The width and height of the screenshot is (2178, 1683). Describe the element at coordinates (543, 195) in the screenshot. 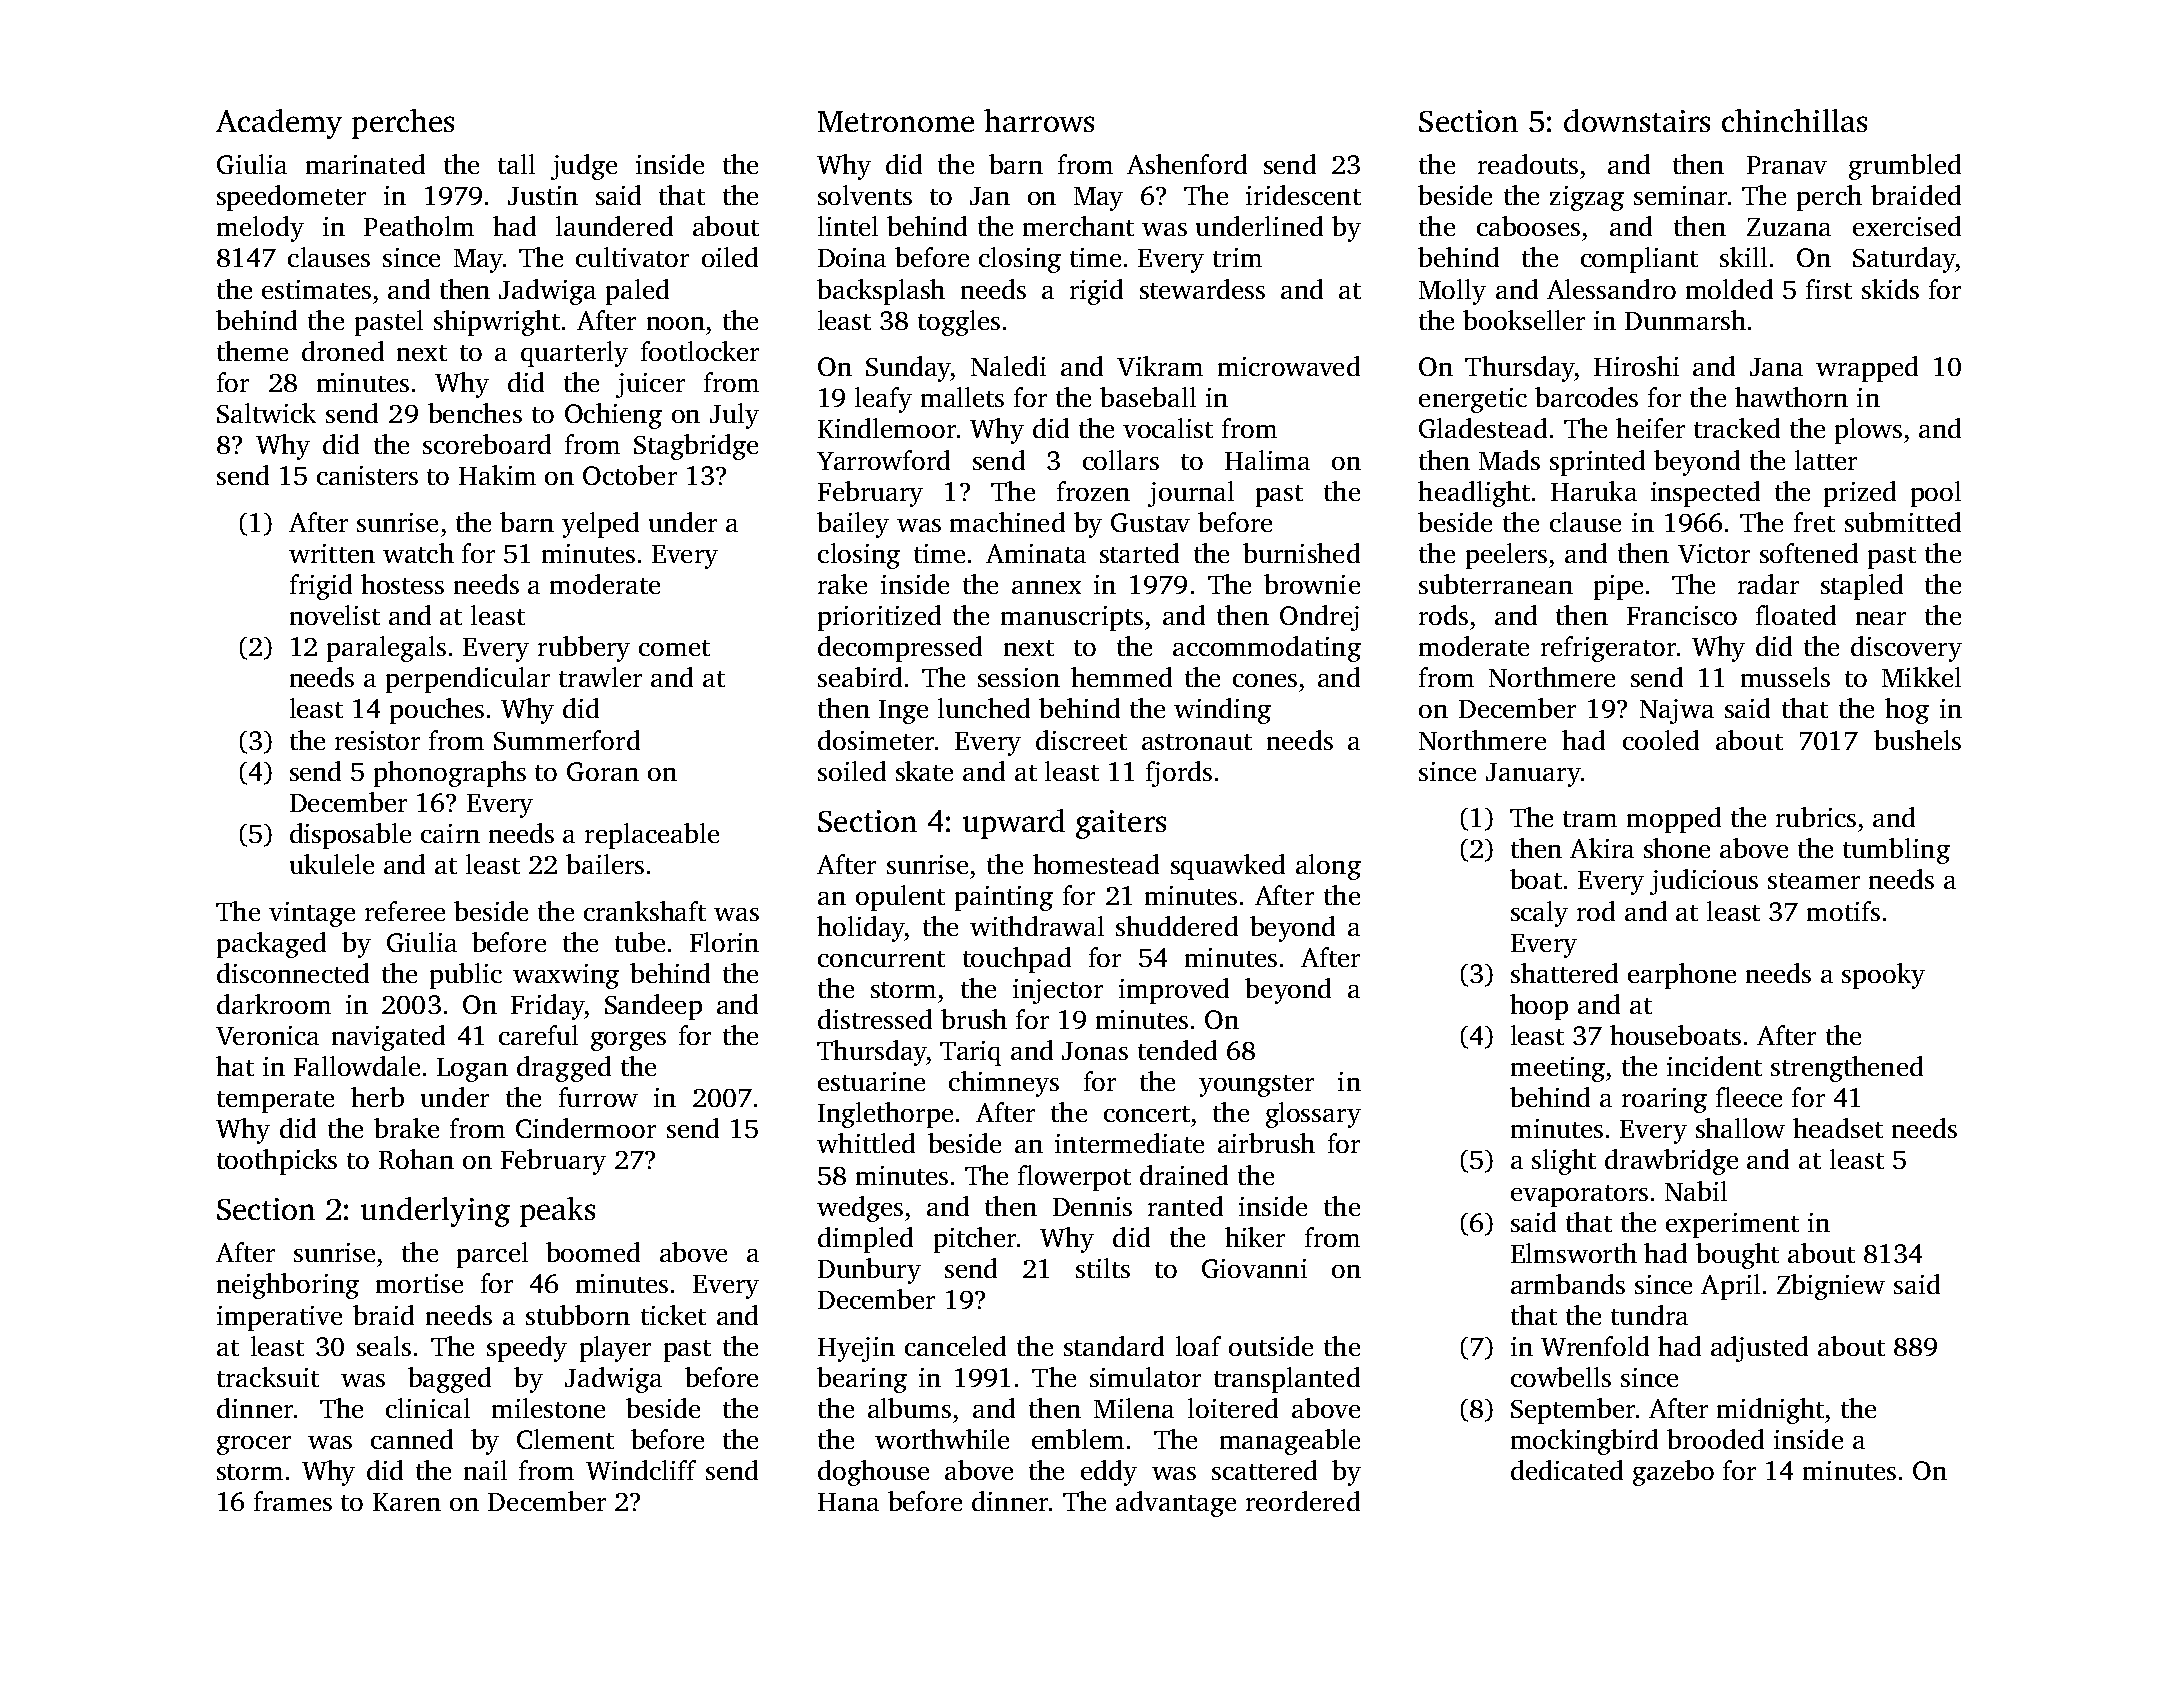

I see `Justin` at that location.
